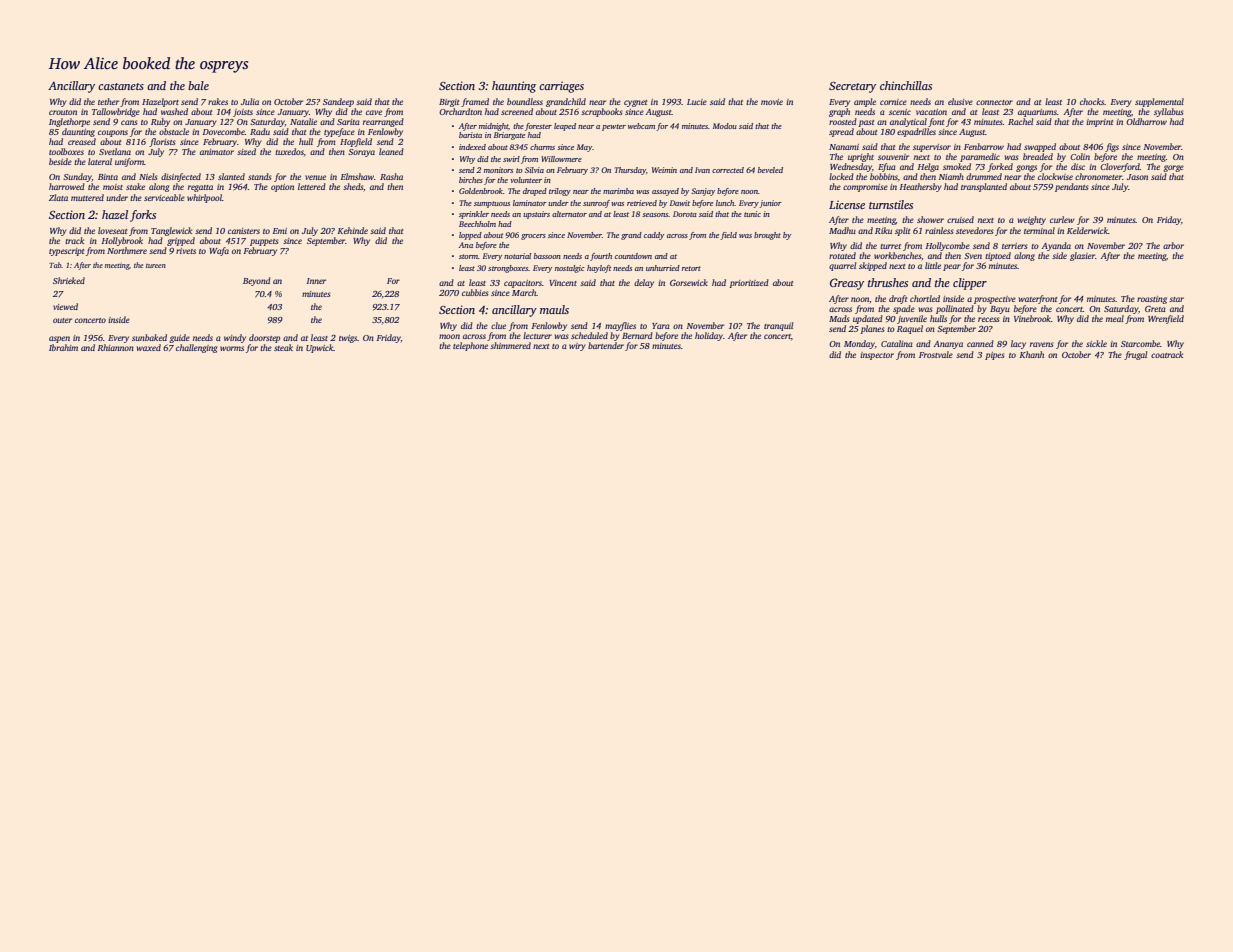 Image resolution: width=1233 pixels, height=952 pixels. What do you see at coordinates (749, 283) in the image?
I see `prioritized` at bounding box center [749, 283].
